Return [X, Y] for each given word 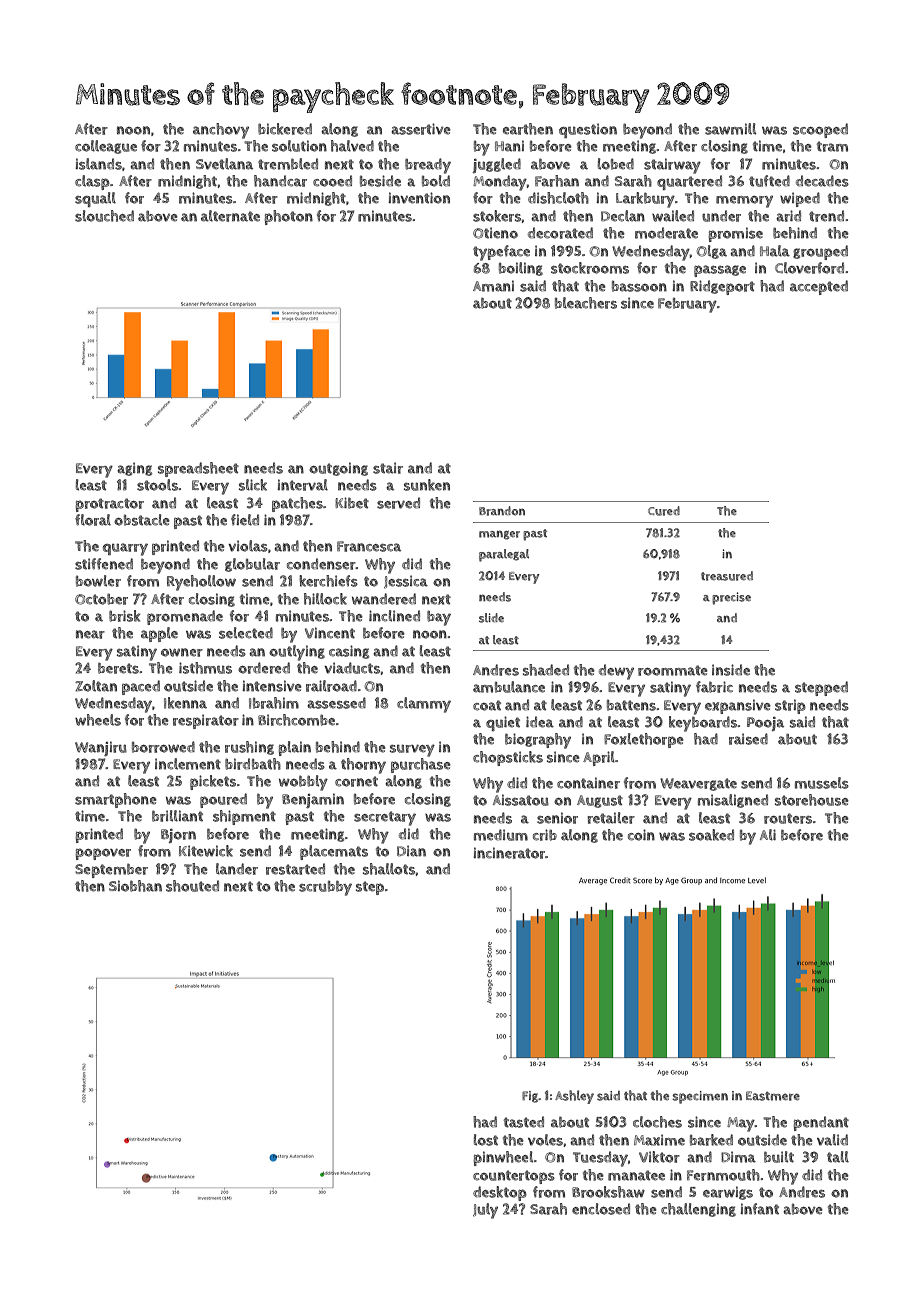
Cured [664, 511]
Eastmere [773, 1096]
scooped [820, 130]
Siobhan [135, 886]
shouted [192, 886]
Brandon [502, 511]
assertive [421, 129]
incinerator [509, 853]
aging [134, 469]
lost [486, 1140]
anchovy [221, 131]
